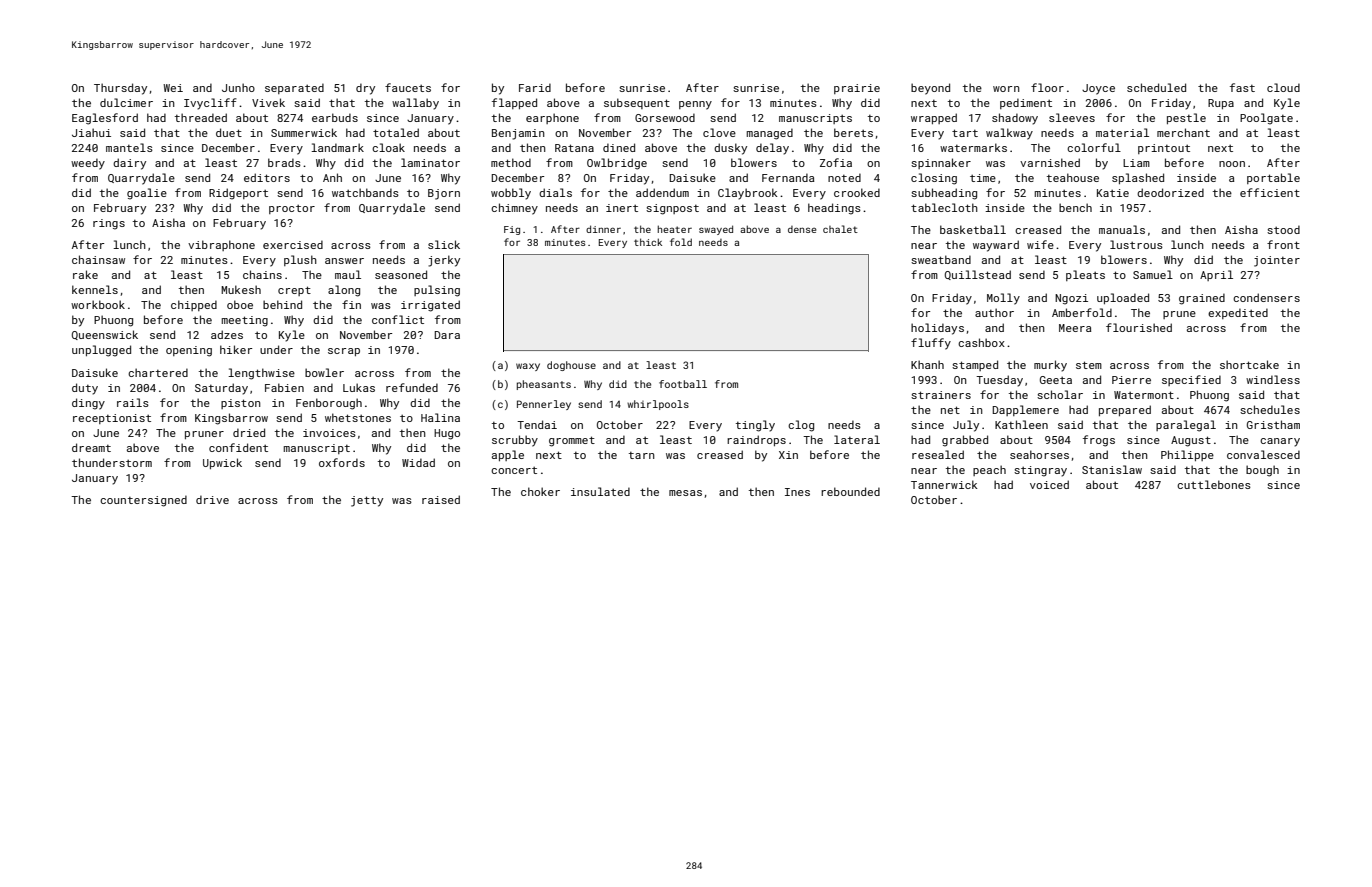 This screenshot has height=887, width=1372. Describe the element at coordinates (1153, 274) in the screenshot. I see `Samuel` at that location.
